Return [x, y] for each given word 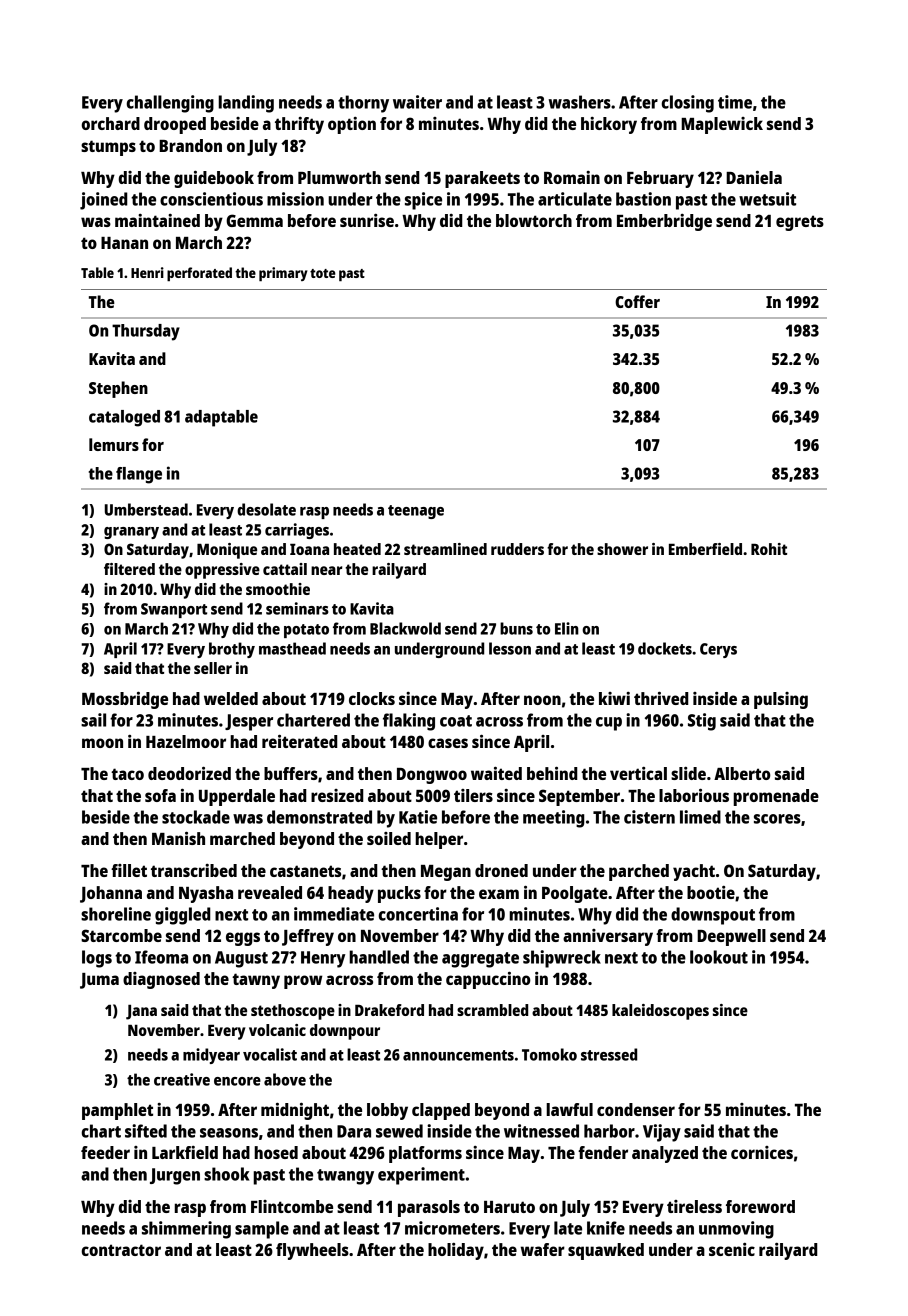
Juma [99, 981]
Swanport [174, 610]
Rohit [769, 549]
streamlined [445, 549]
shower [622, 549]
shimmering [186, 1230]
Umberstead [146, 509]
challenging [170, 104]
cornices [762, 1152]
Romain [572, 177]
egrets [800, 223]
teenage [416, 512]
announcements [458, 1055]
